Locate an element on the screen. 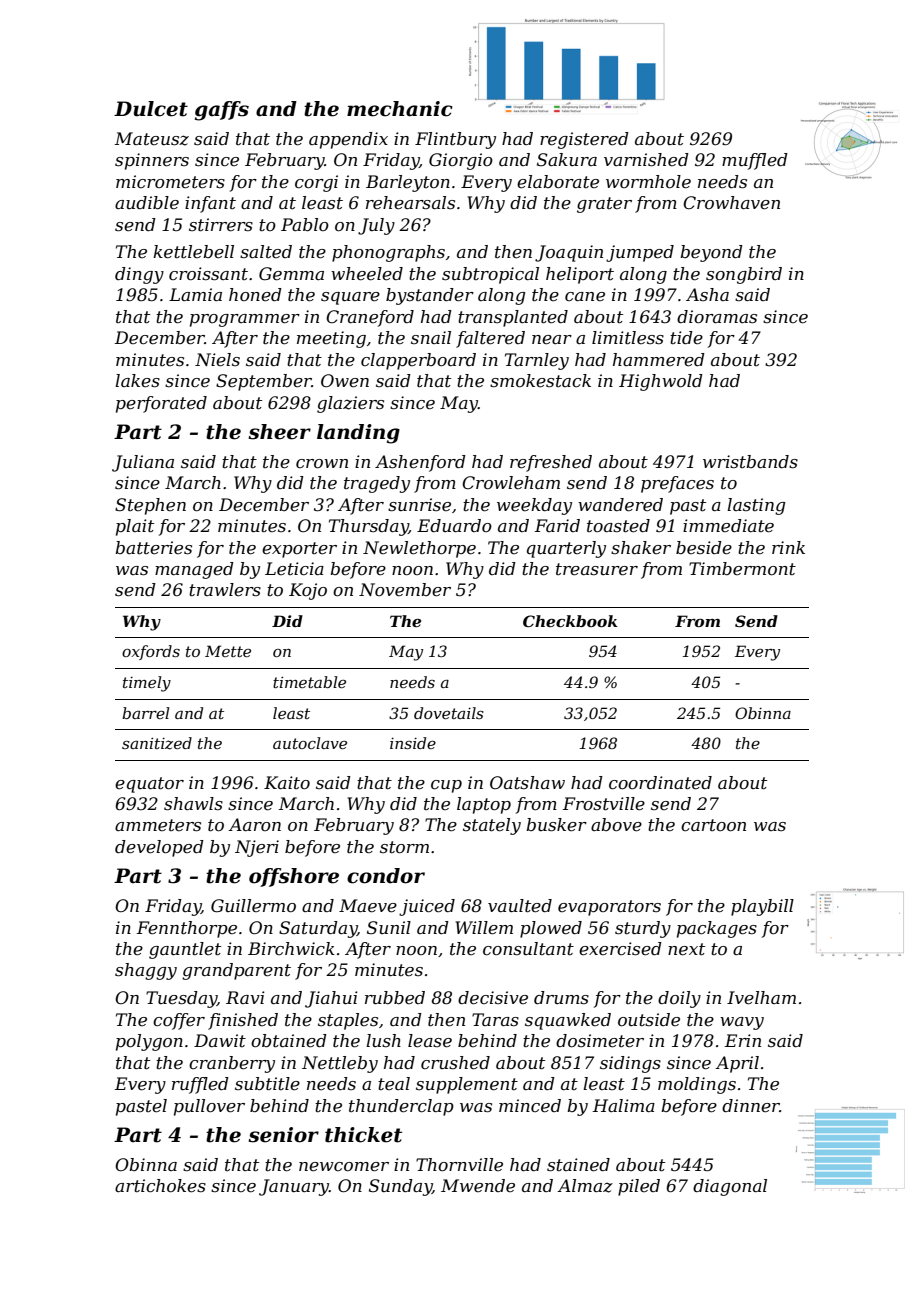  Checkbook is located at coordinates (570, 621).
